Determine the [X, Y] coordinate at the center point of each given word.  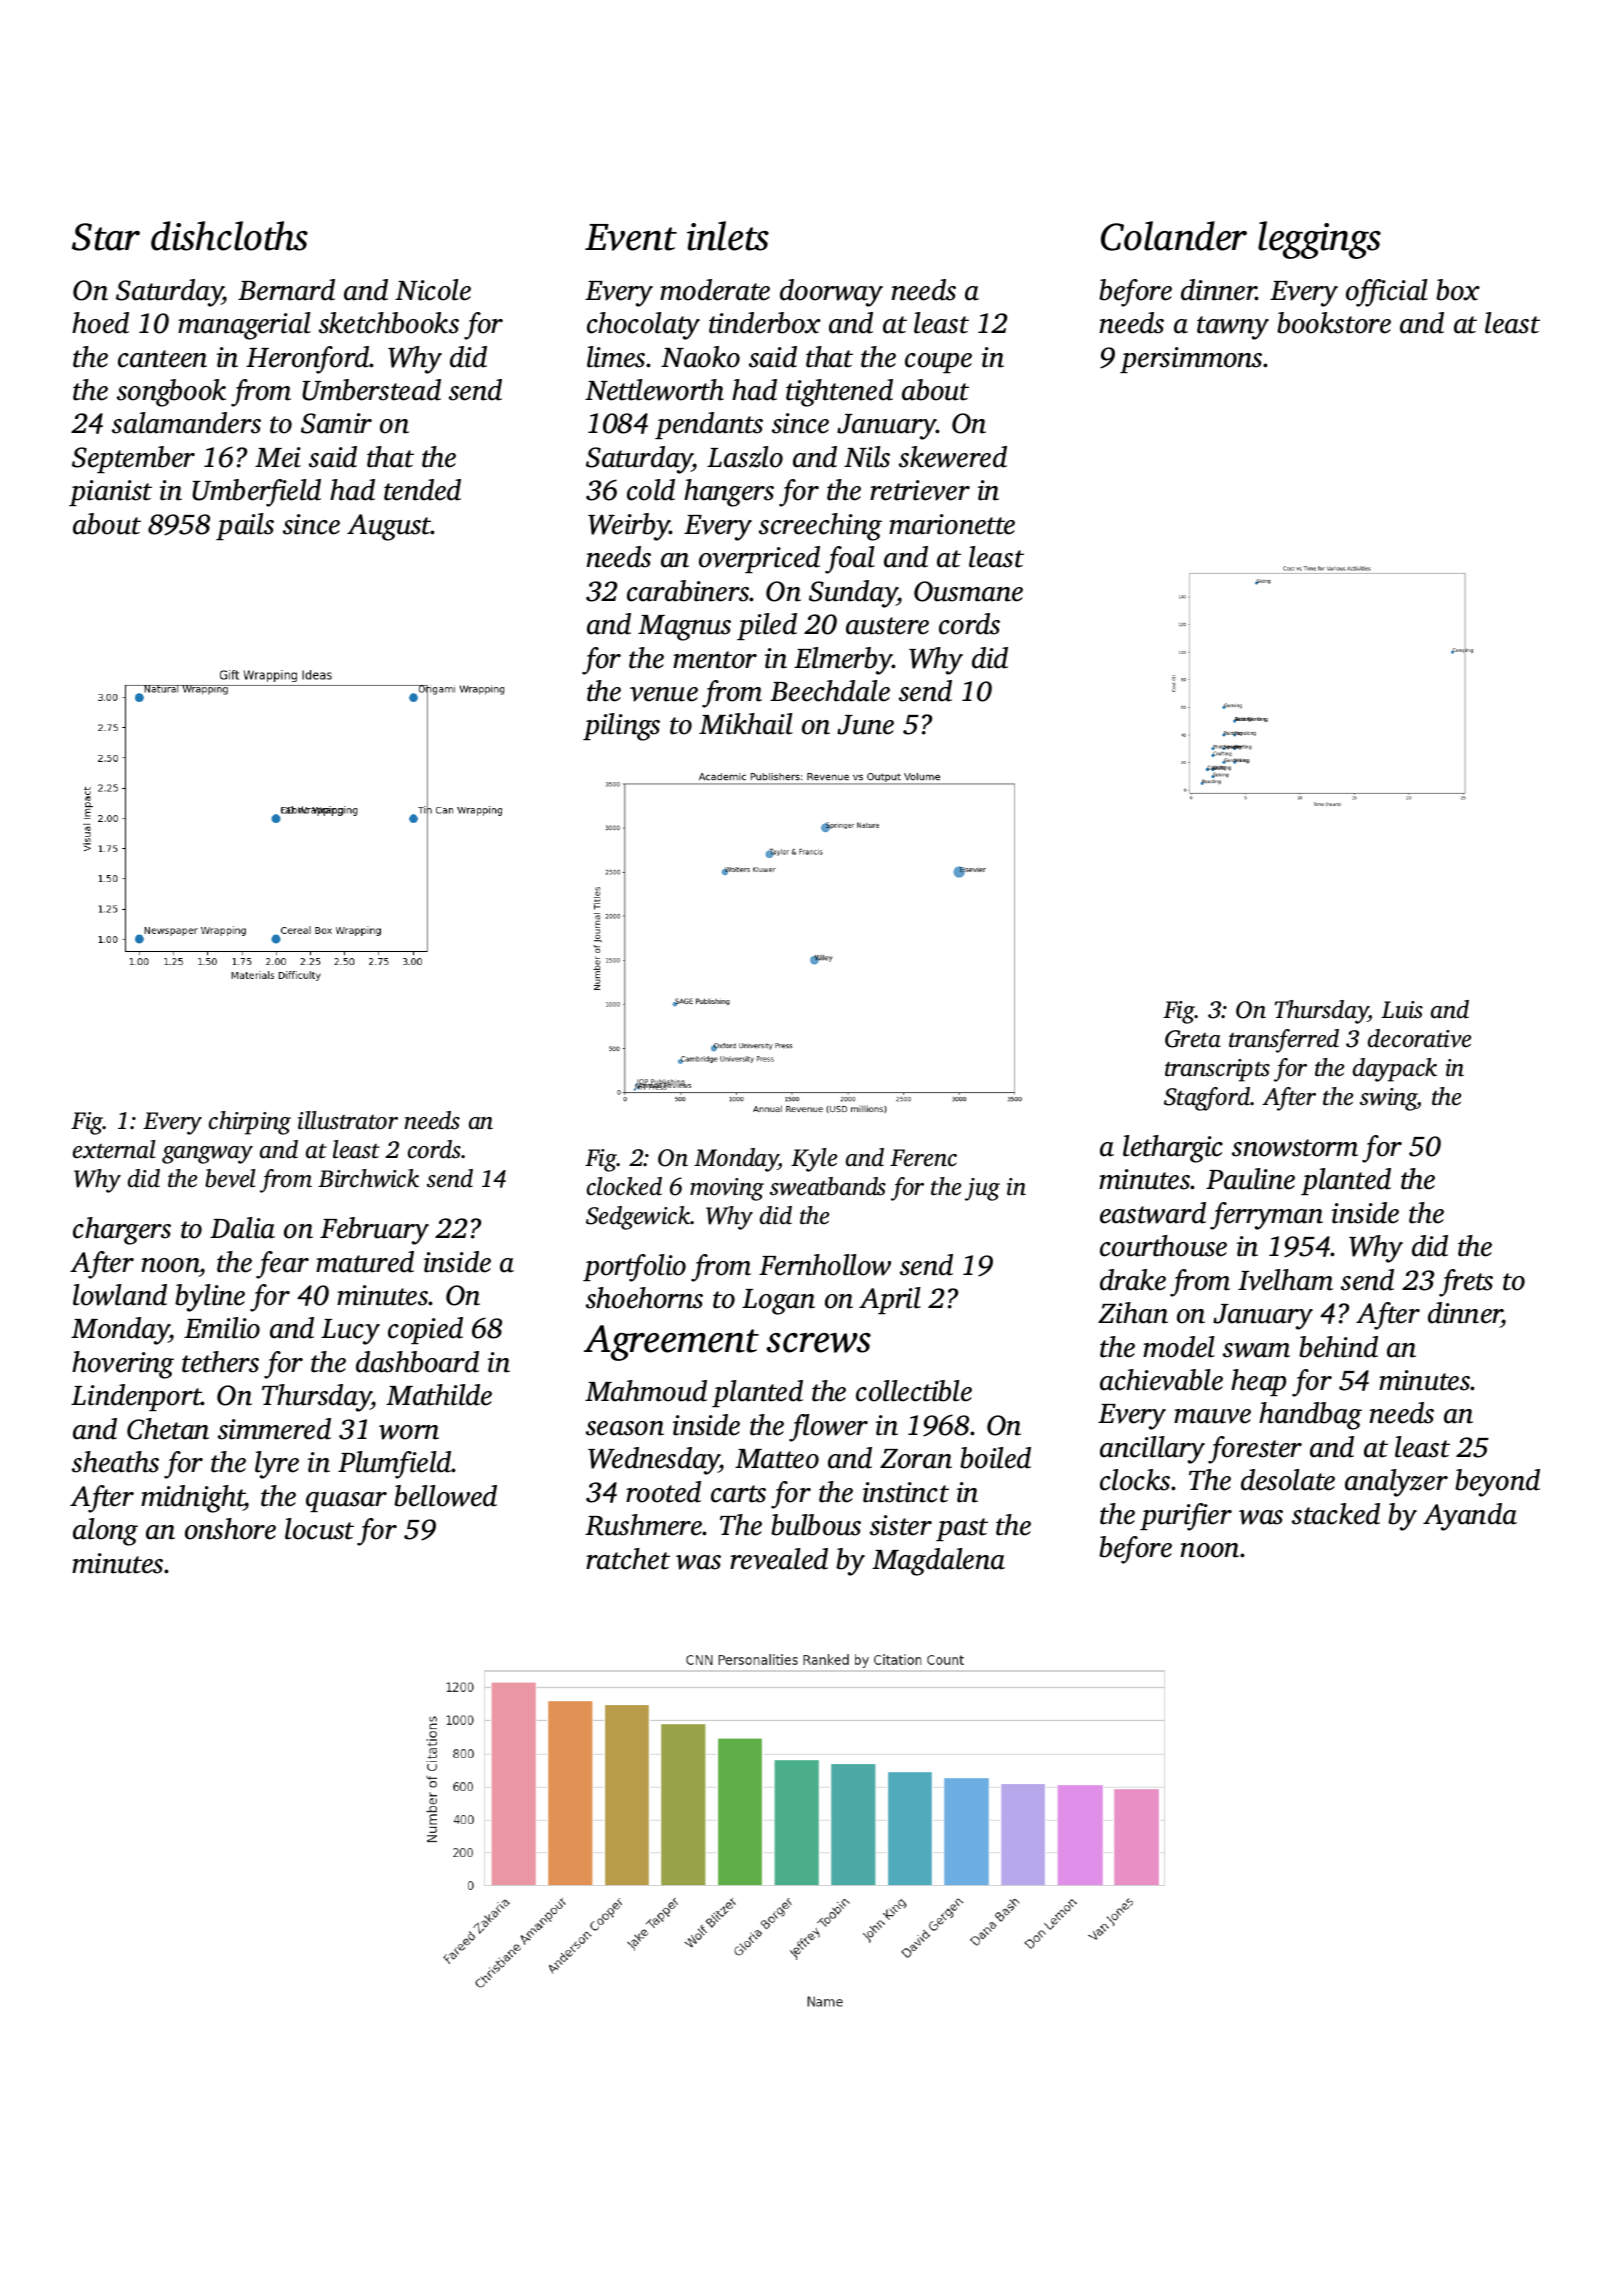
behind [1338, 1347]
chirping [250, 1123]
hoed [100, 323]
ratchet [628, 1559]
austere [887, 626]
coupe [938, 363]
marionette [952, 524]
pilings [621, 727]
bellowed [445, 1496]
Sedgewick [638, 1218]
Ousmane [968, 591]
